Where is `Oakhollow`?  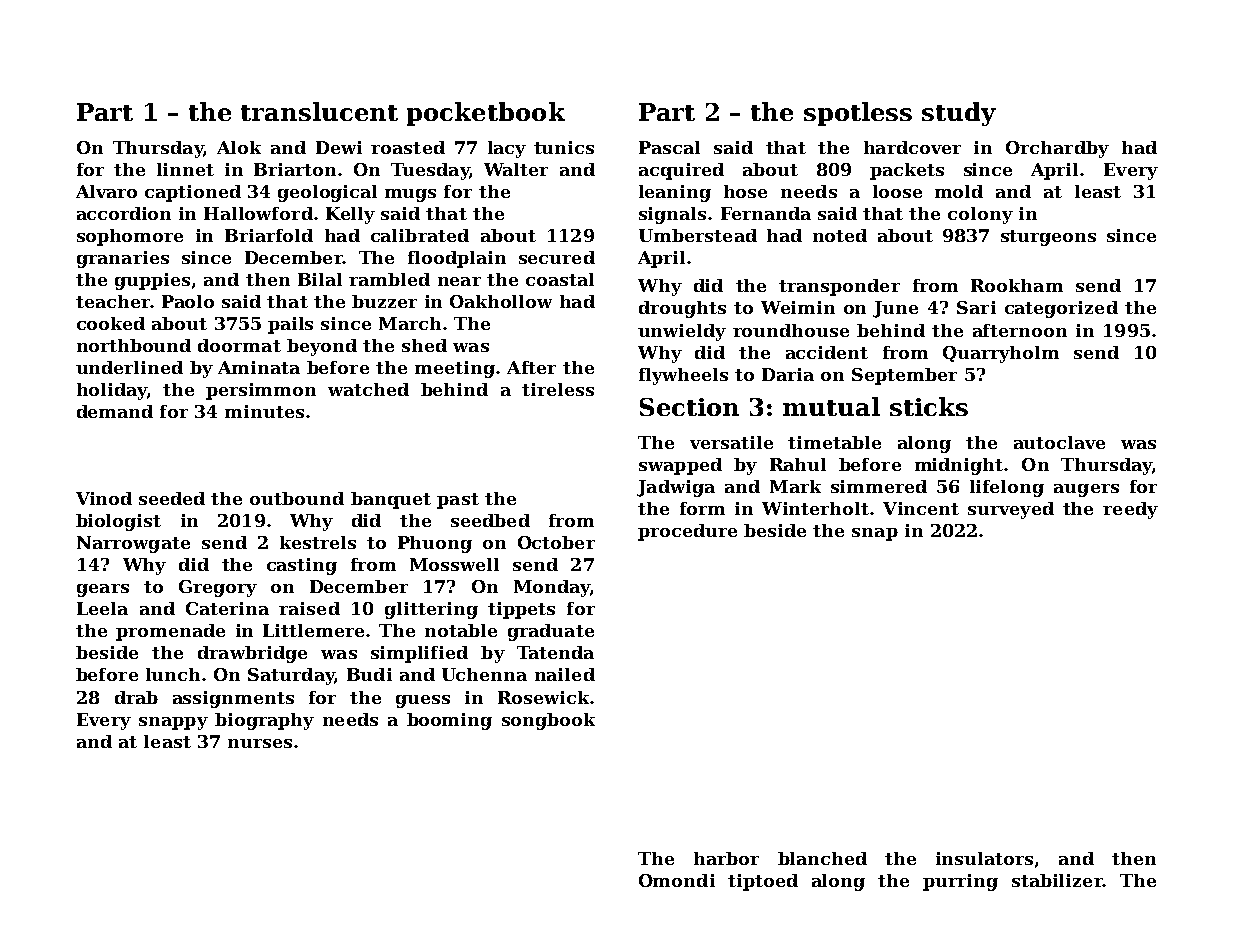 Oakhollow is located at coordinates (501, 301).
